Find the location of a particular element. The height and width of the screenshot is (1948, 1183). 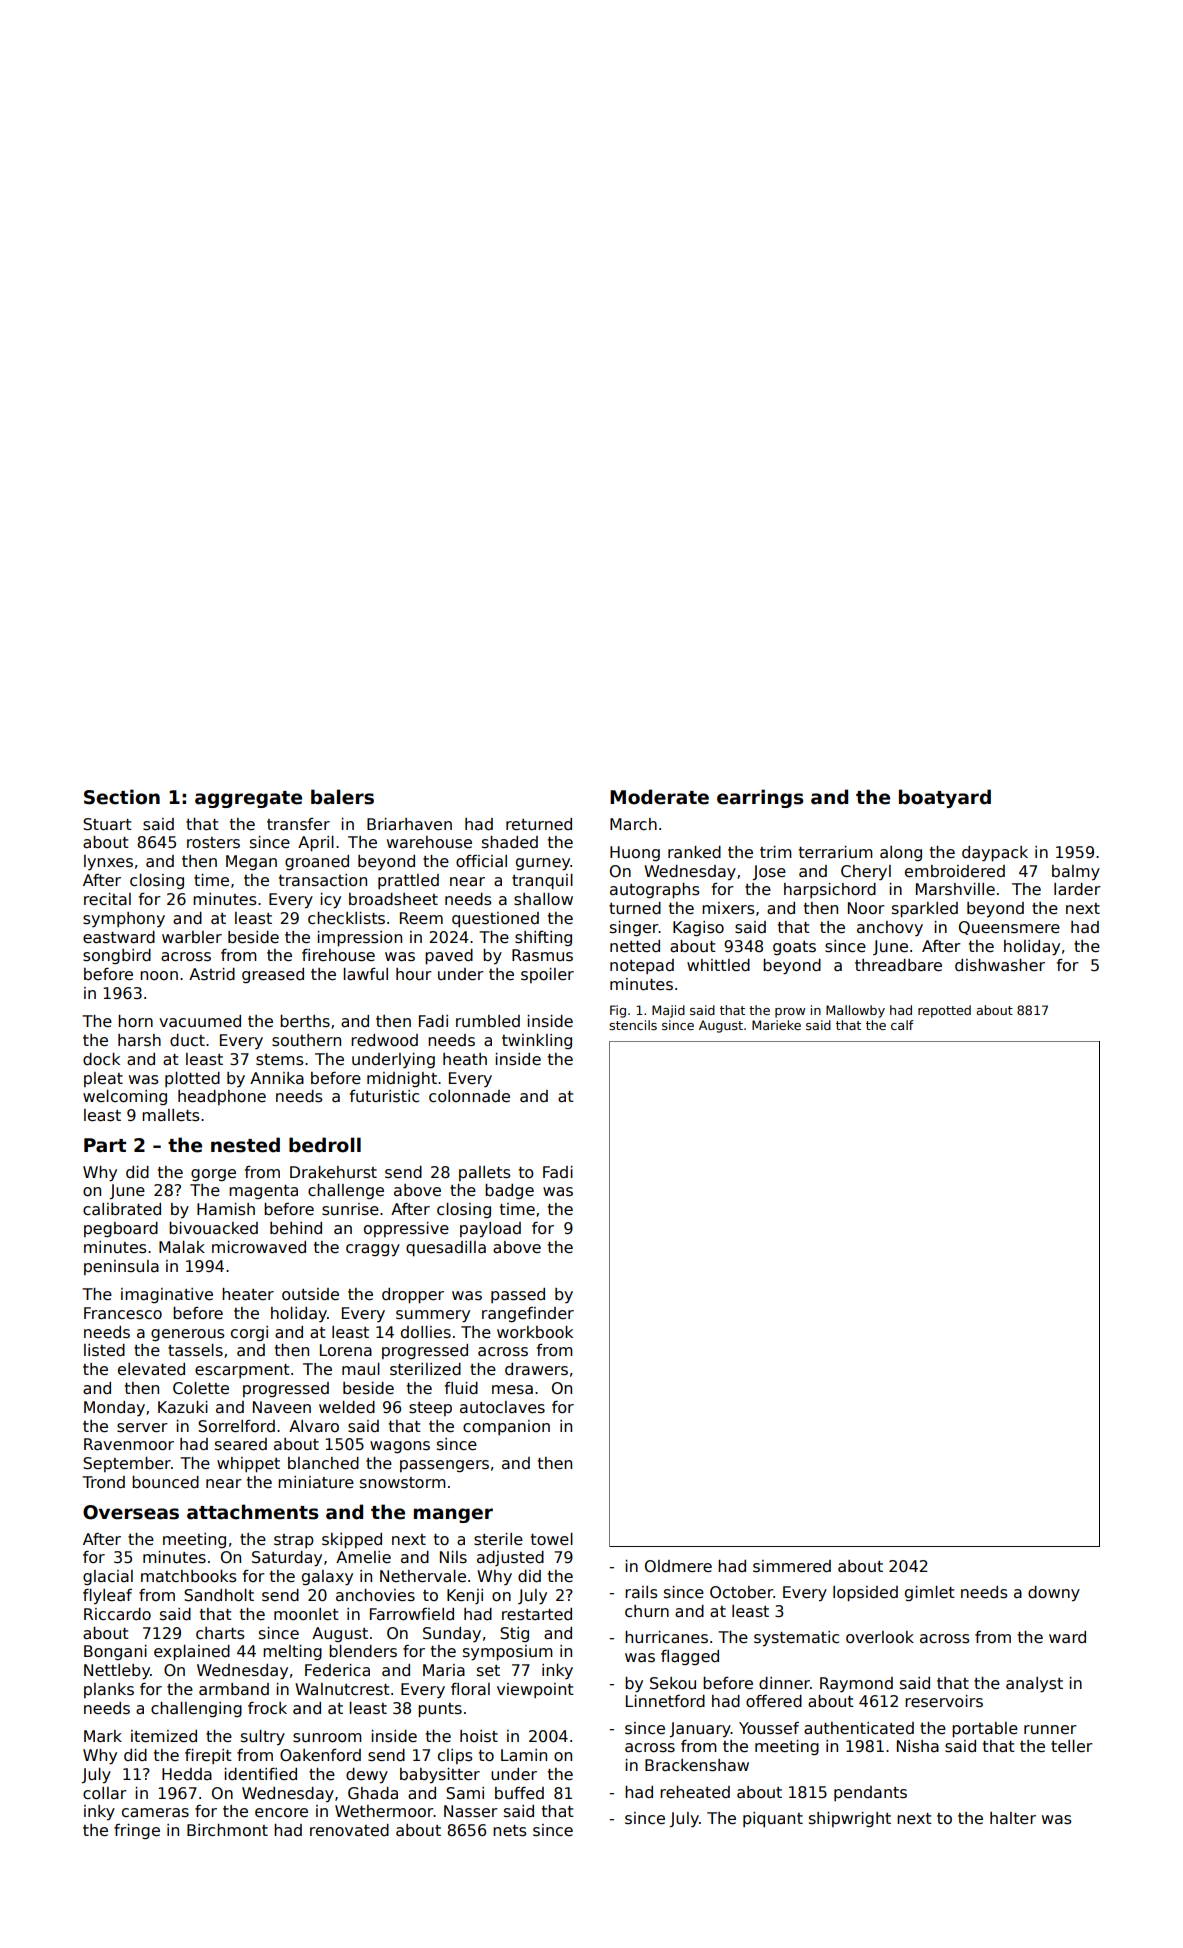

balers is located at coordinates (342, 797).
